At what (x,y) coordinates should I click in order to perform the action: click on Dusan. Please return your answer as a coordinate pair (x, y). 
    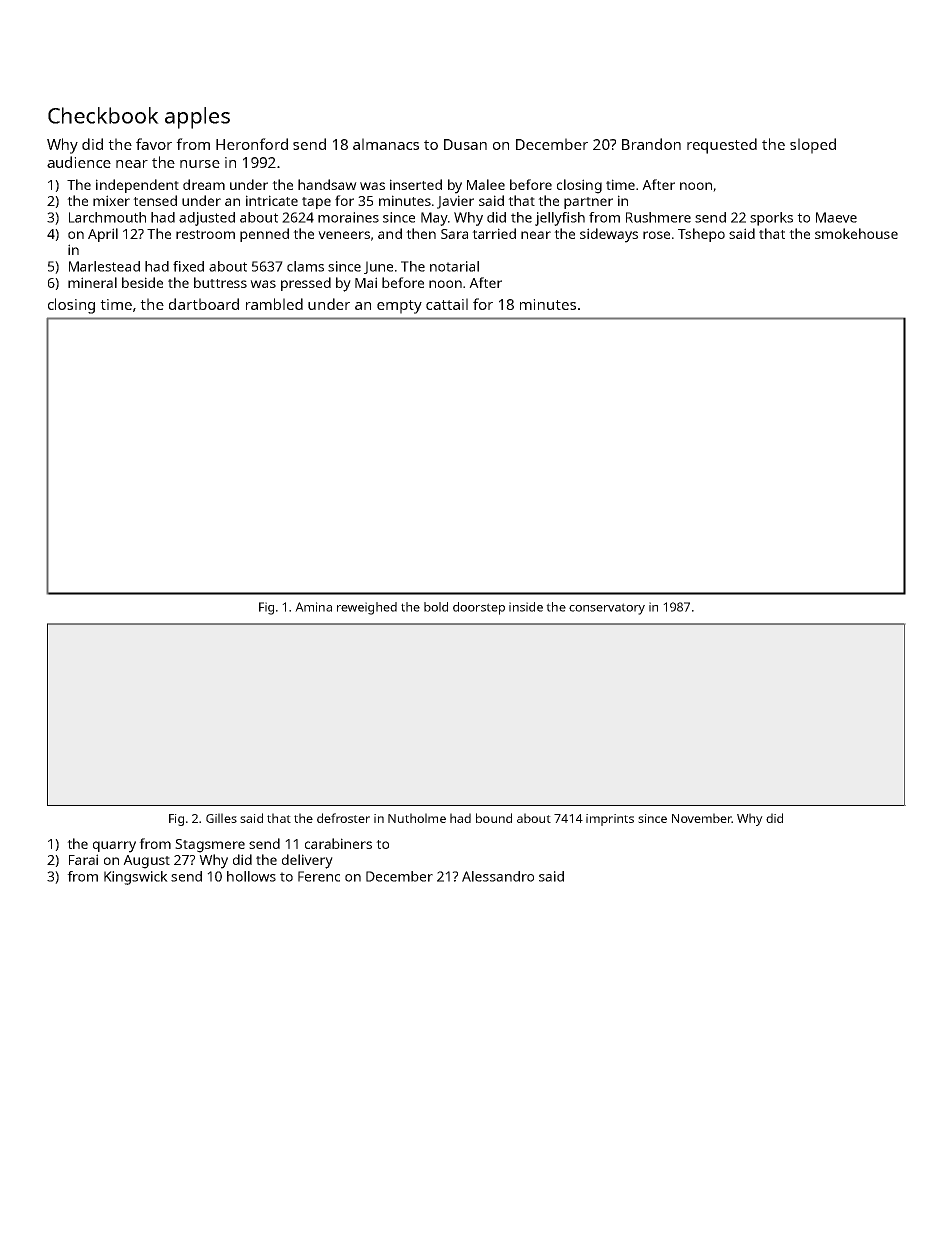
    Looking at the image, I should click on (465, 144).
